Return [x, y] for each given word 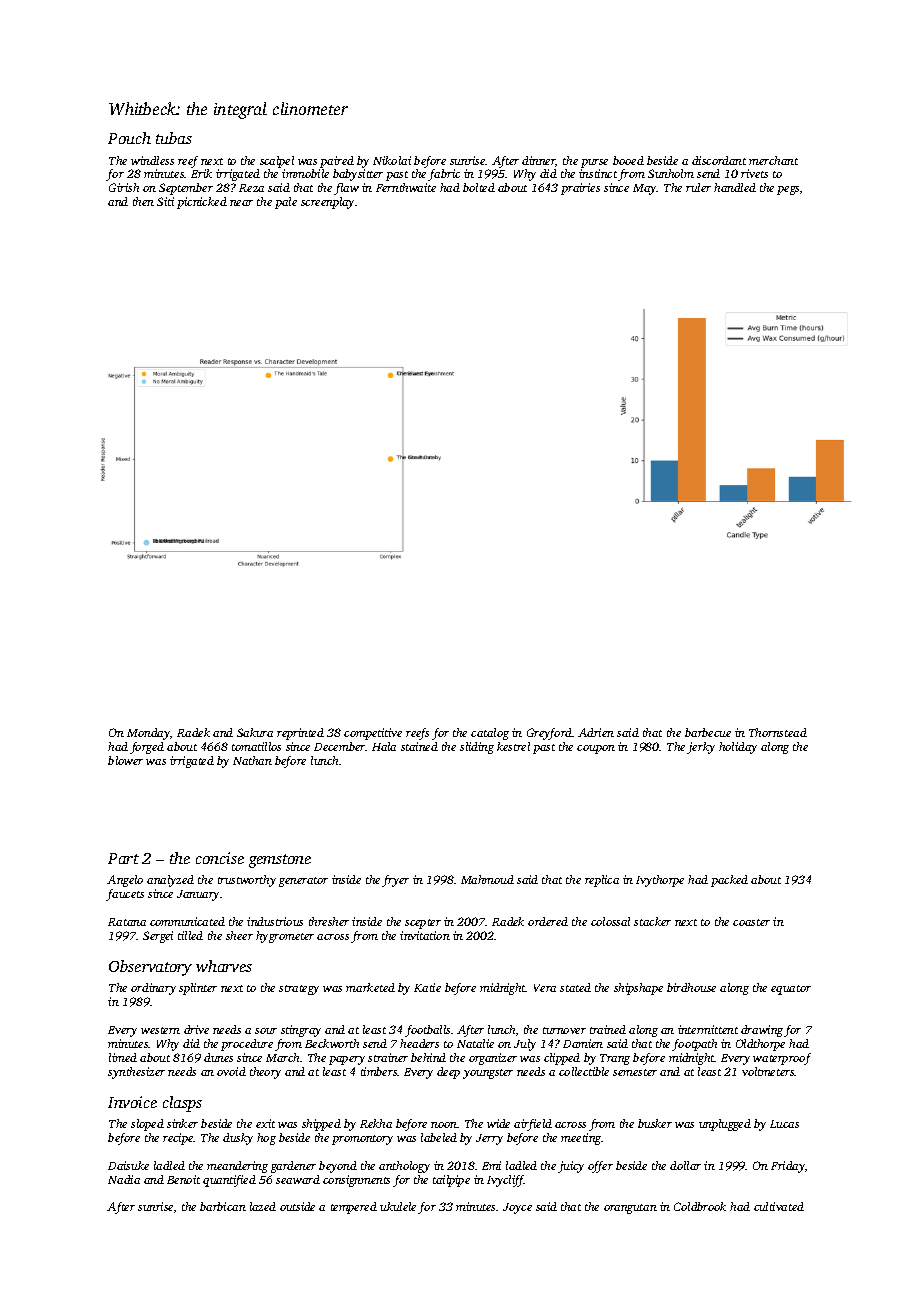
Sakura [255, 732]
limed [123, 1057]
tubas [174, 138]
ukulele [398, 1206]
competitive [373, 734]
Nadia [124, 1179]
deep [448, 1073]
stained [419, 746]
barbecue [708, 732]
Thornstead [778, 732]
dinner [539, 161]
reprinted [300, 734]
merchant [773, 160]
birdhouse [691, 987]
